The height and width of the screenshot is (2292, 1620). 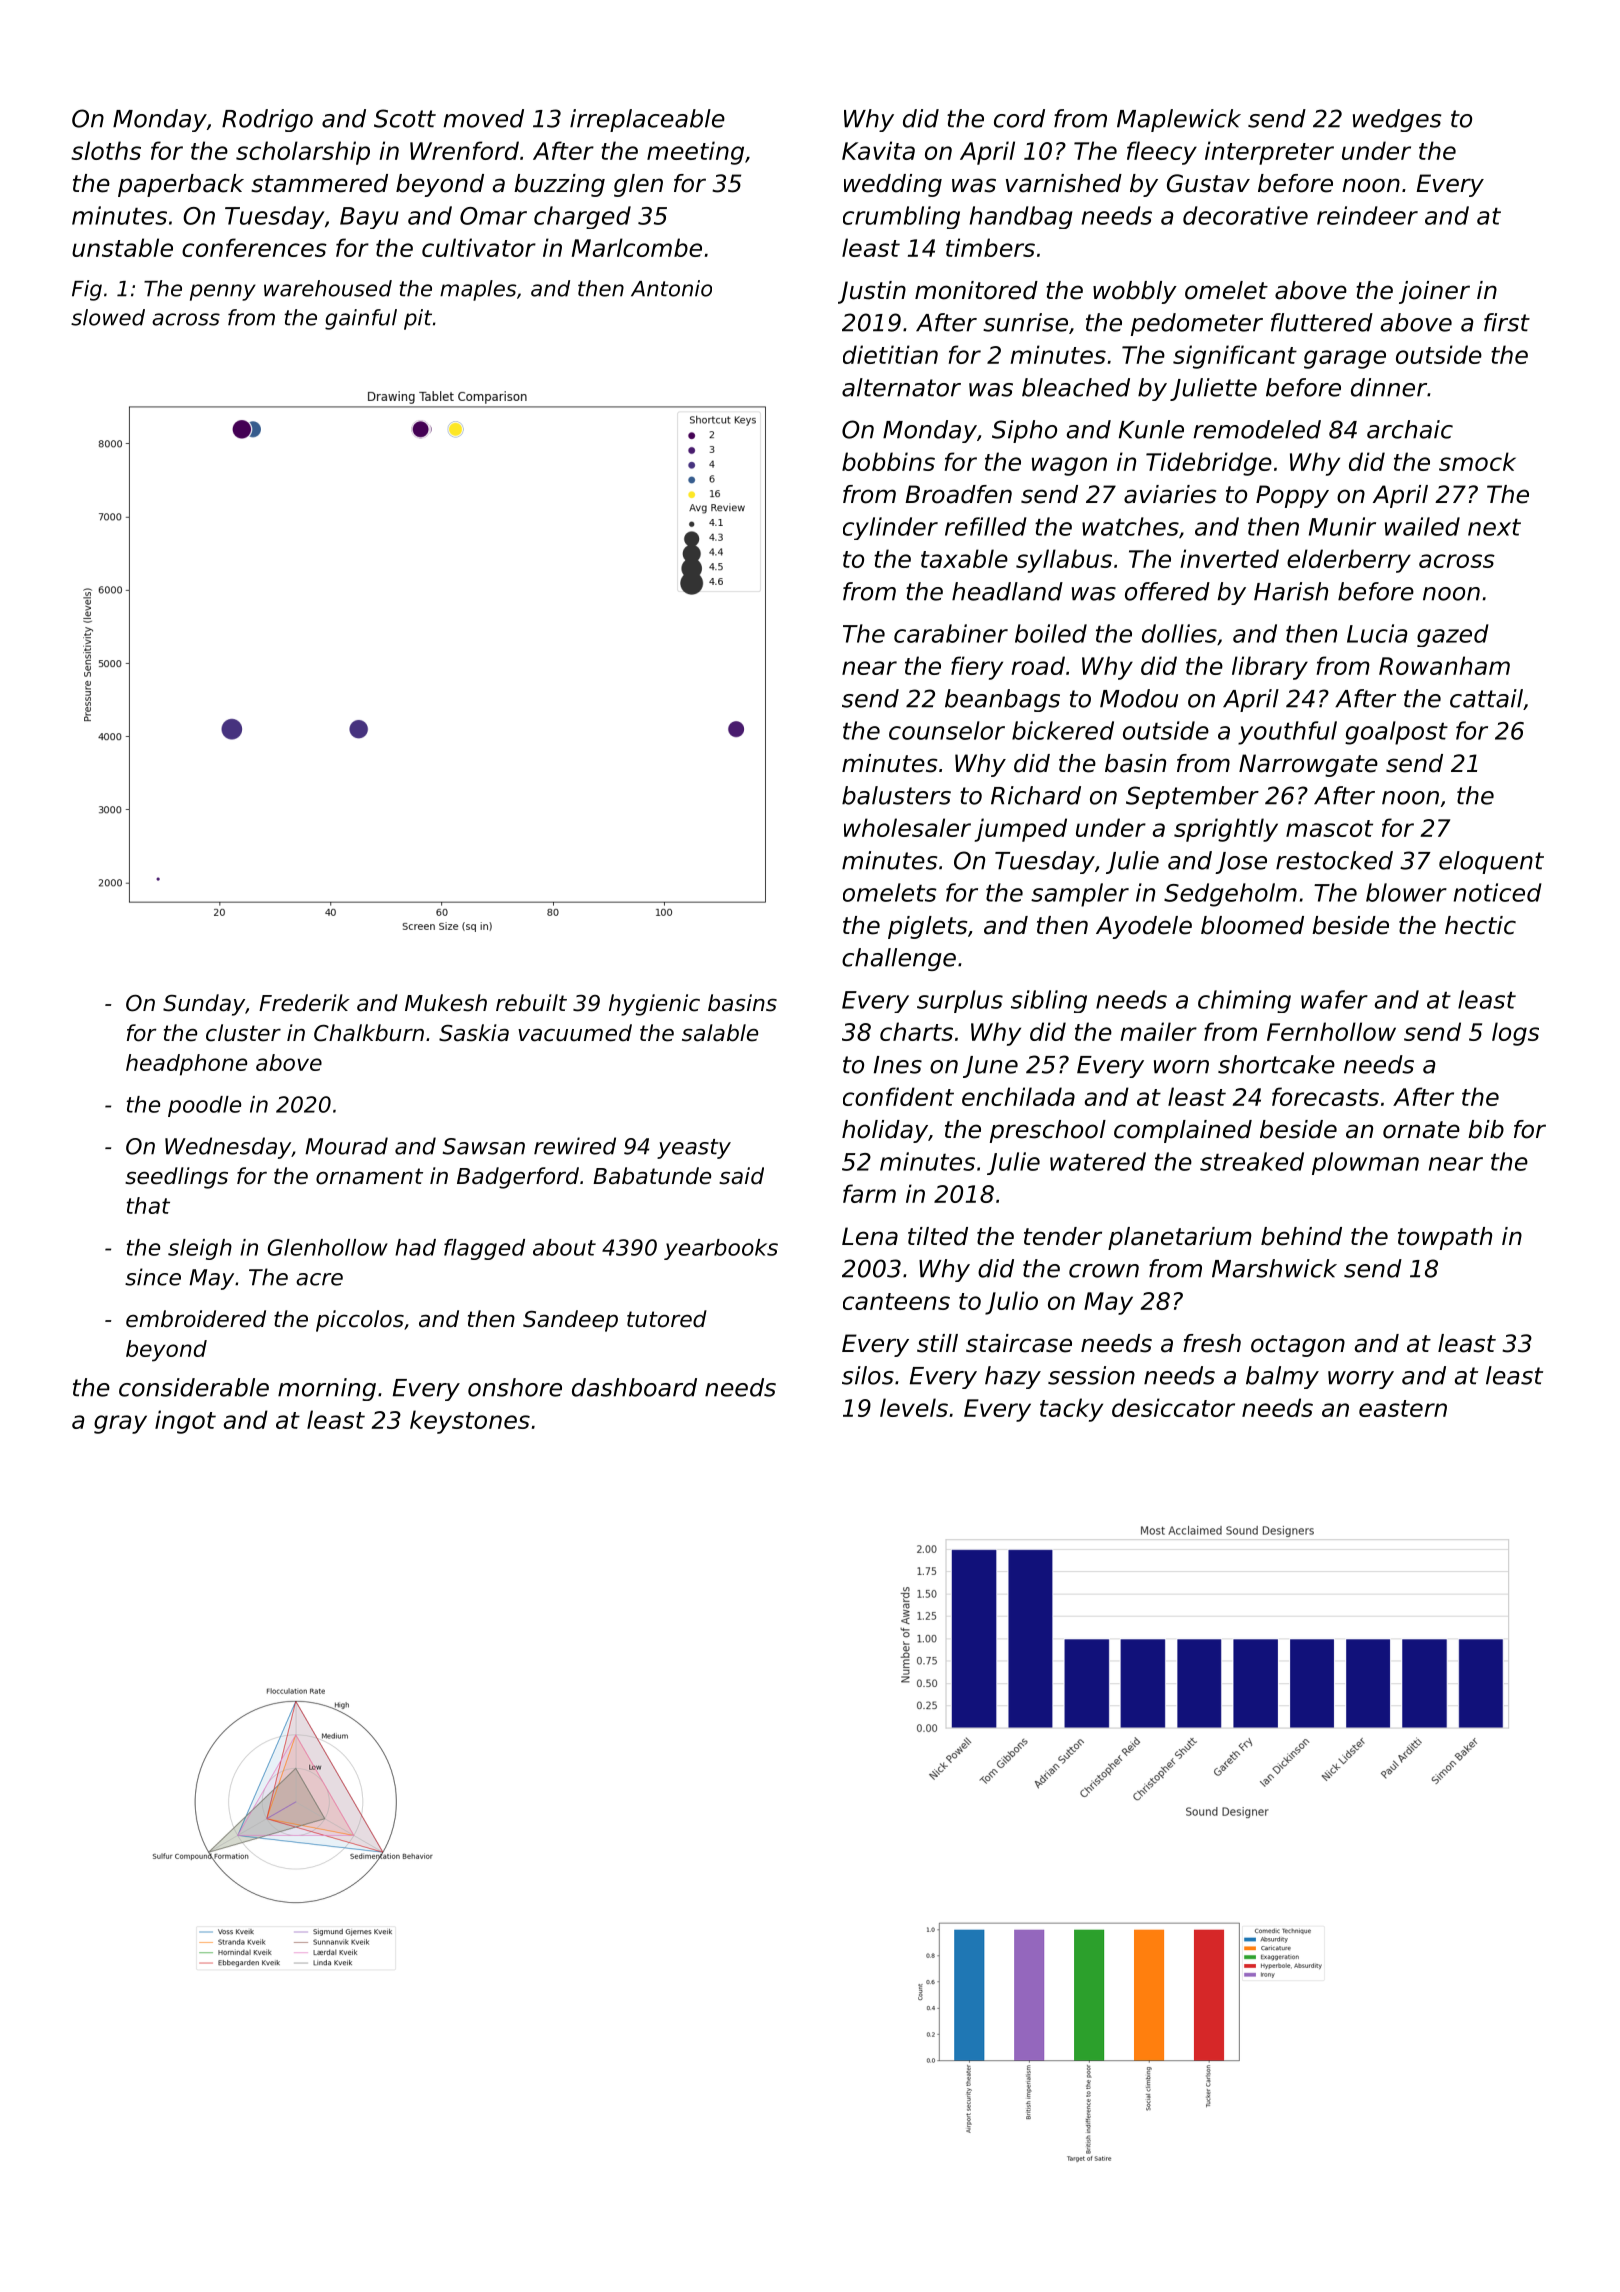 I want to click on Scott, so click(x=405, y=118).
